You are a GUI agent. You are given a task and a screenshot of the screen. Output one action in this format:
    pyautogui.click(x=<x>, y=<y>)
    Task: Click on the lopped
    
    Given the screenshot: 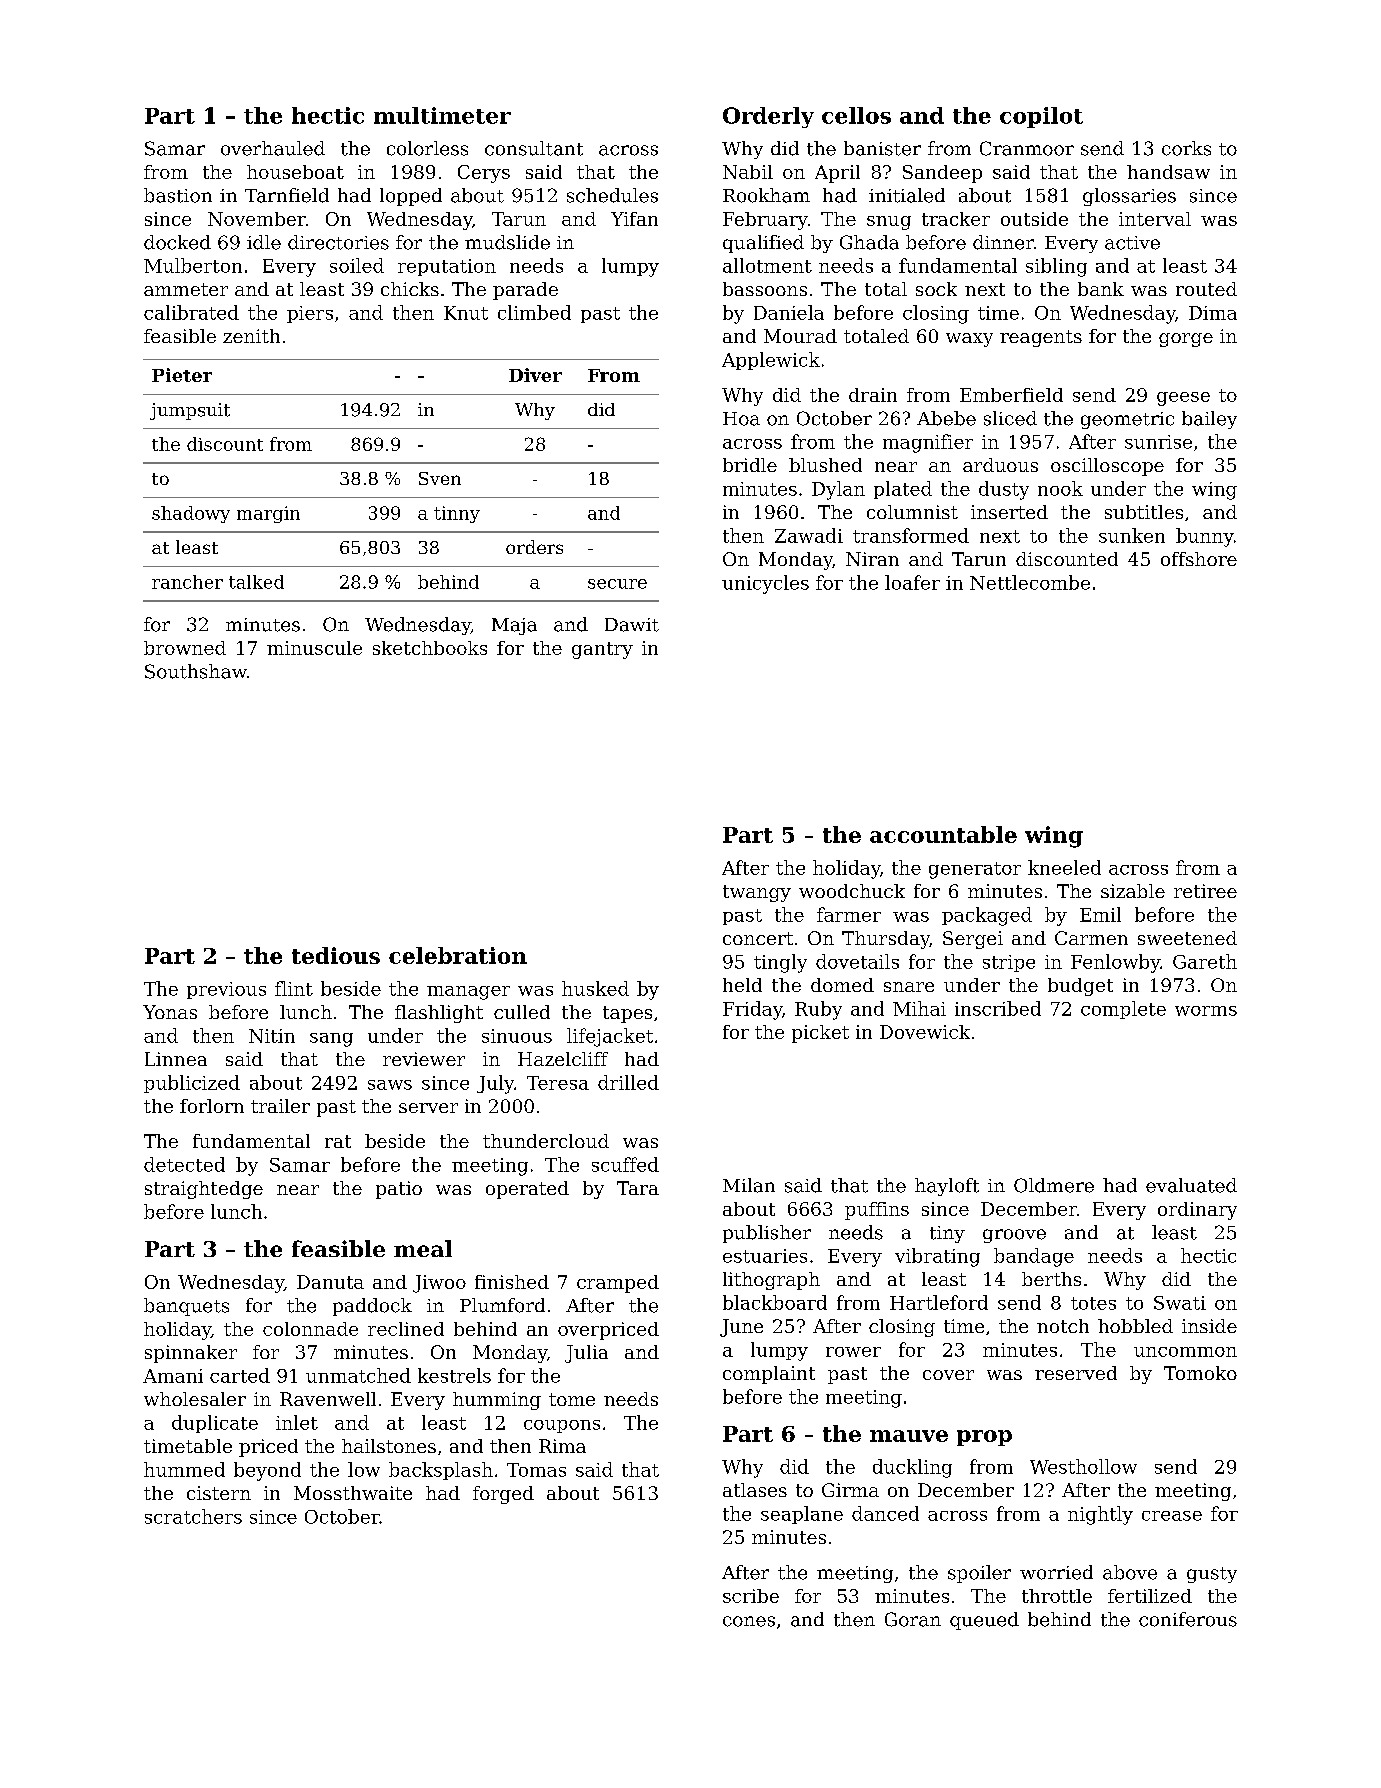 What is the action you would take?
    pyautogui.click(x=411, y=197)
